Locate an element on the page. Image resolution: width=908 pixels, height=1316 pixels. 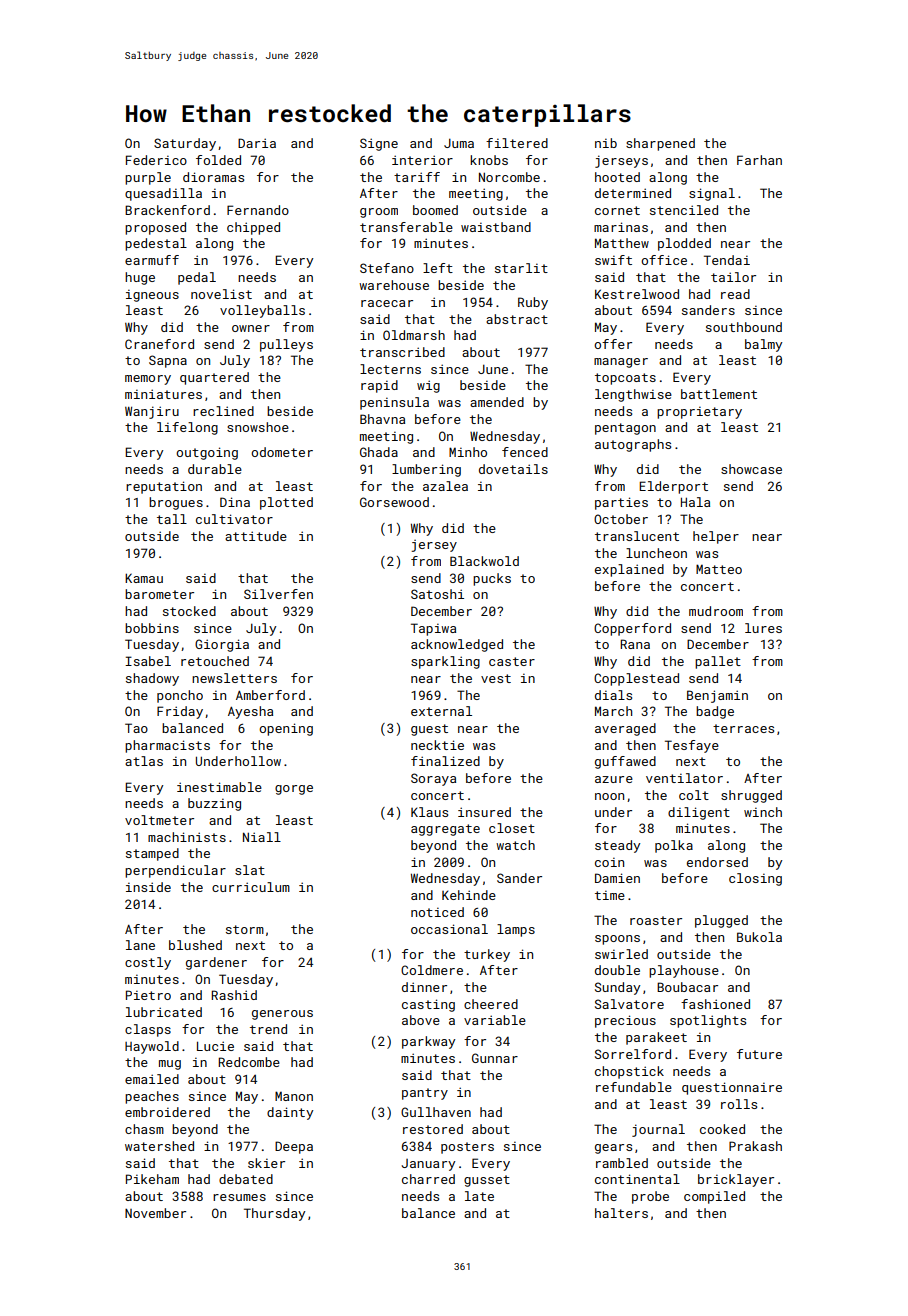
reputation is located at coordinates (164, 487).
